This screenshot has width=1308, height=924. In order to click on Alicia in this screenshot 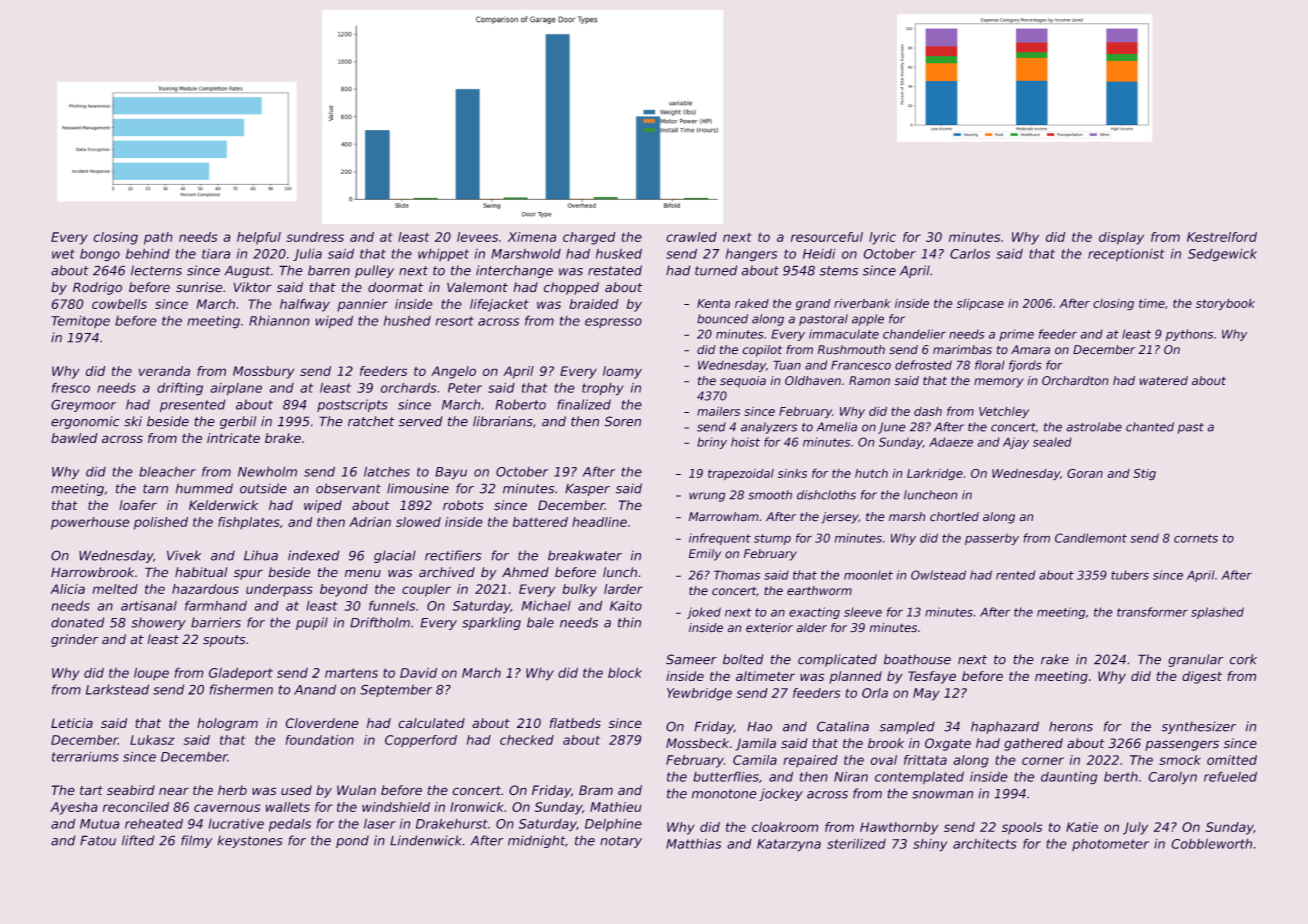, I will do `click(67, 589)`.
